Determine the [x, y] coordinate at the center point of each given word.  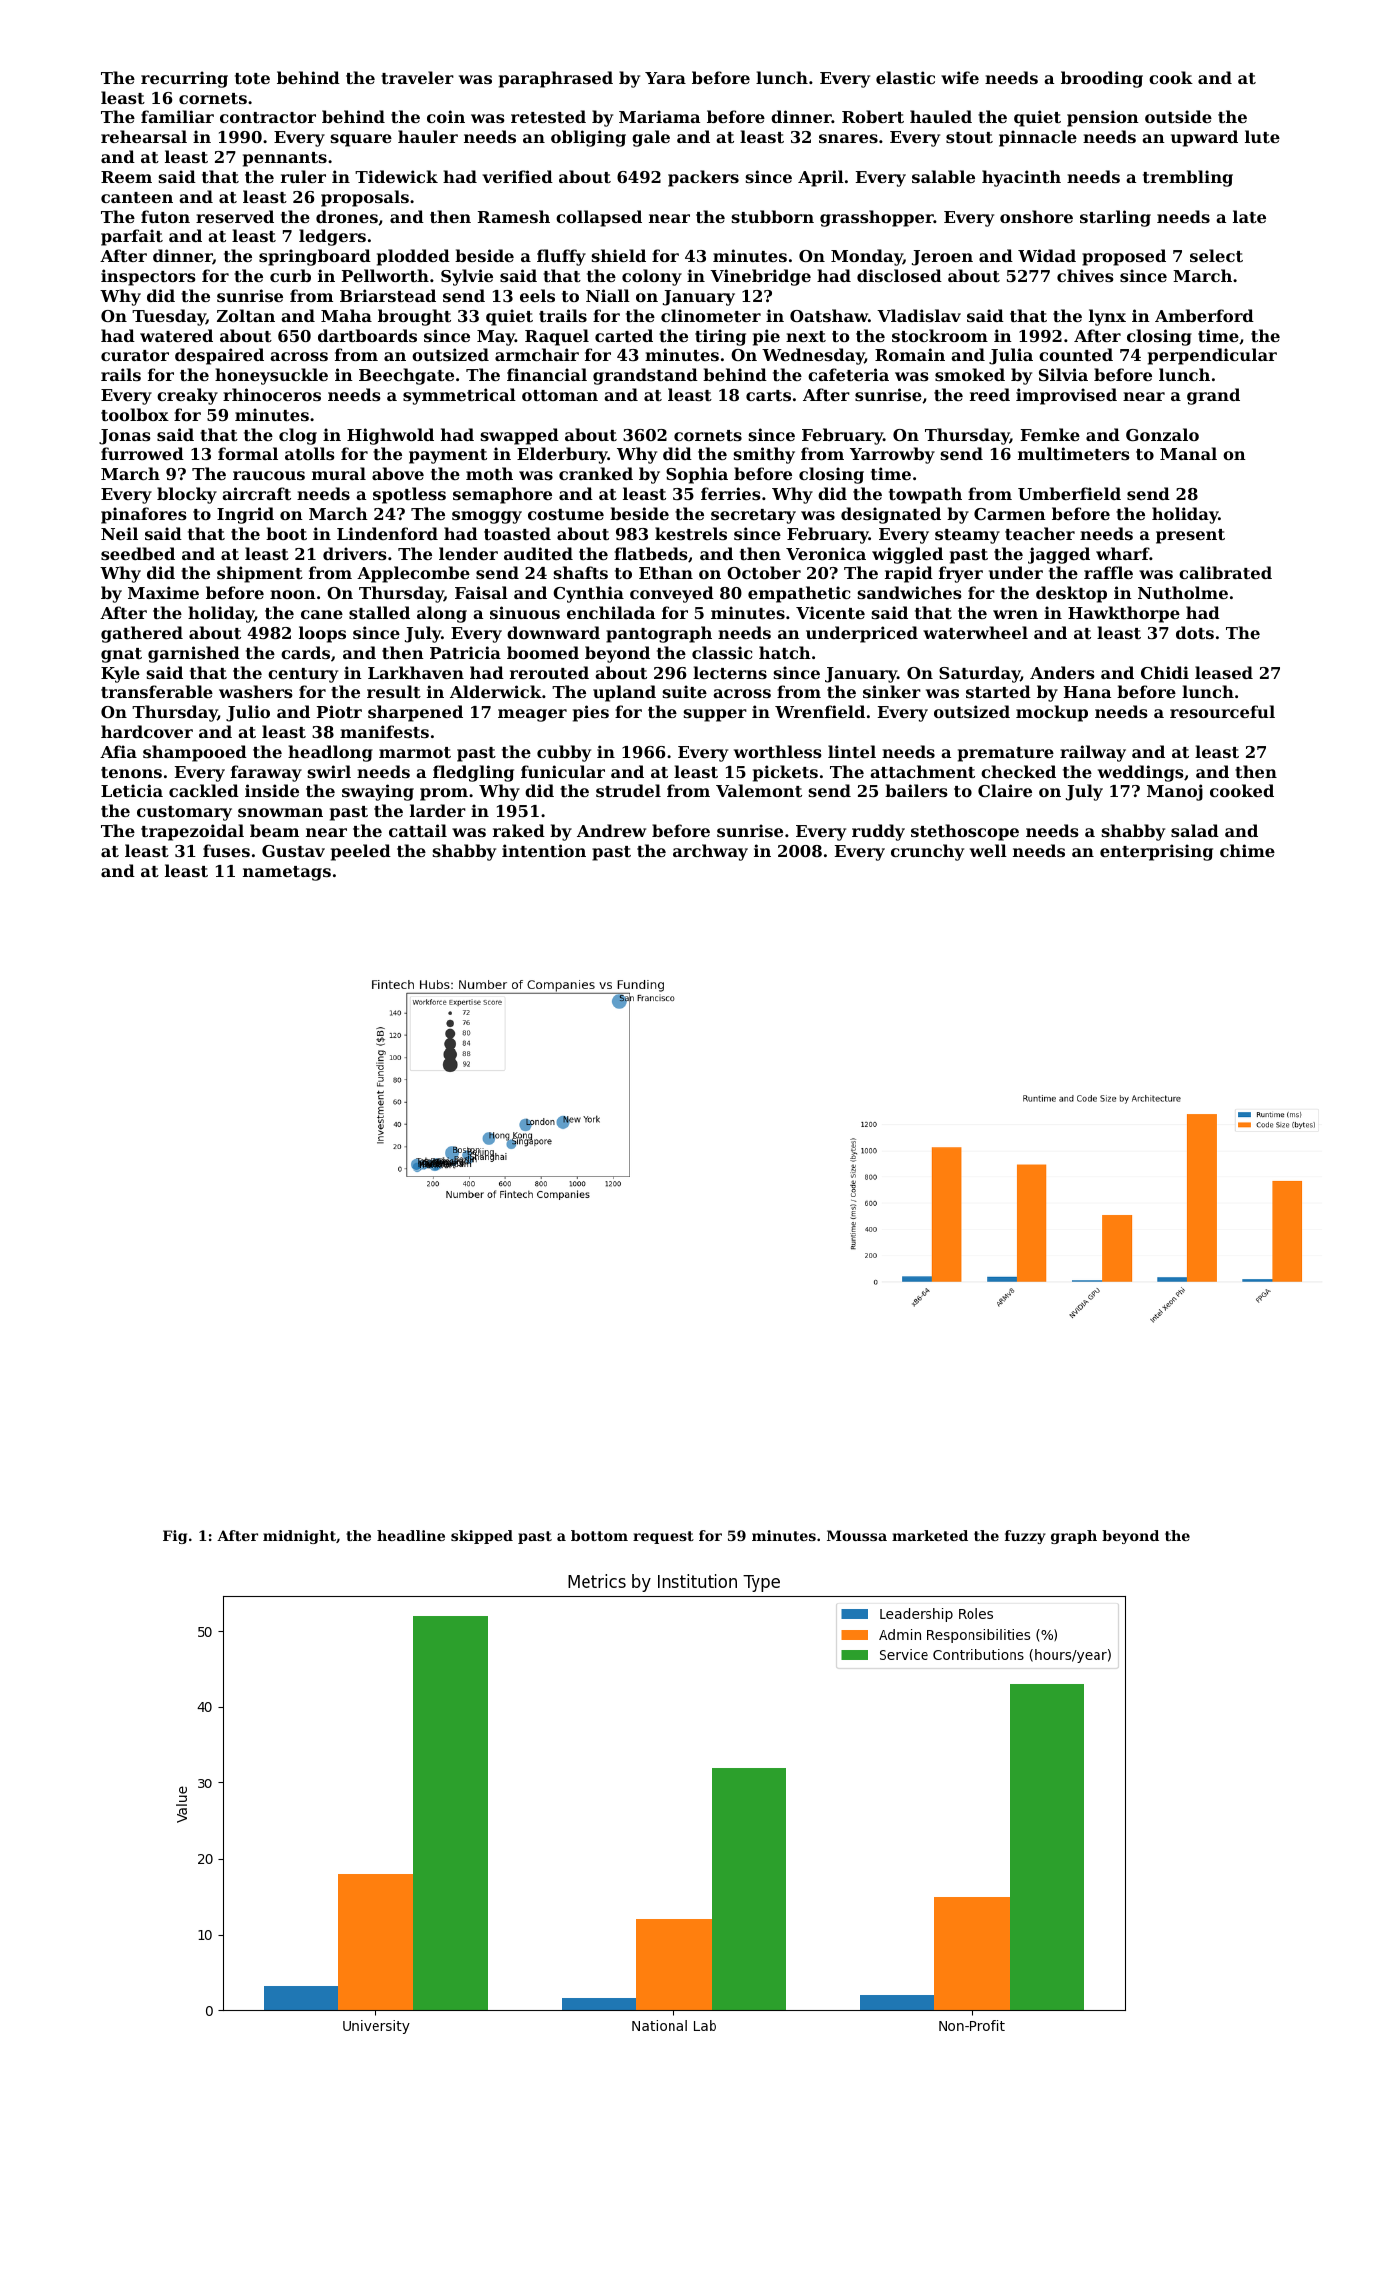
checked [1018, 771]
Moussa [857, 1535]
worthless [778, 751]
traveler [417, 77]
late [1249, 216]
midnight [299, 1537]
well [988, 850]
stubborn [773, 216]
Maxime [163, 592]
